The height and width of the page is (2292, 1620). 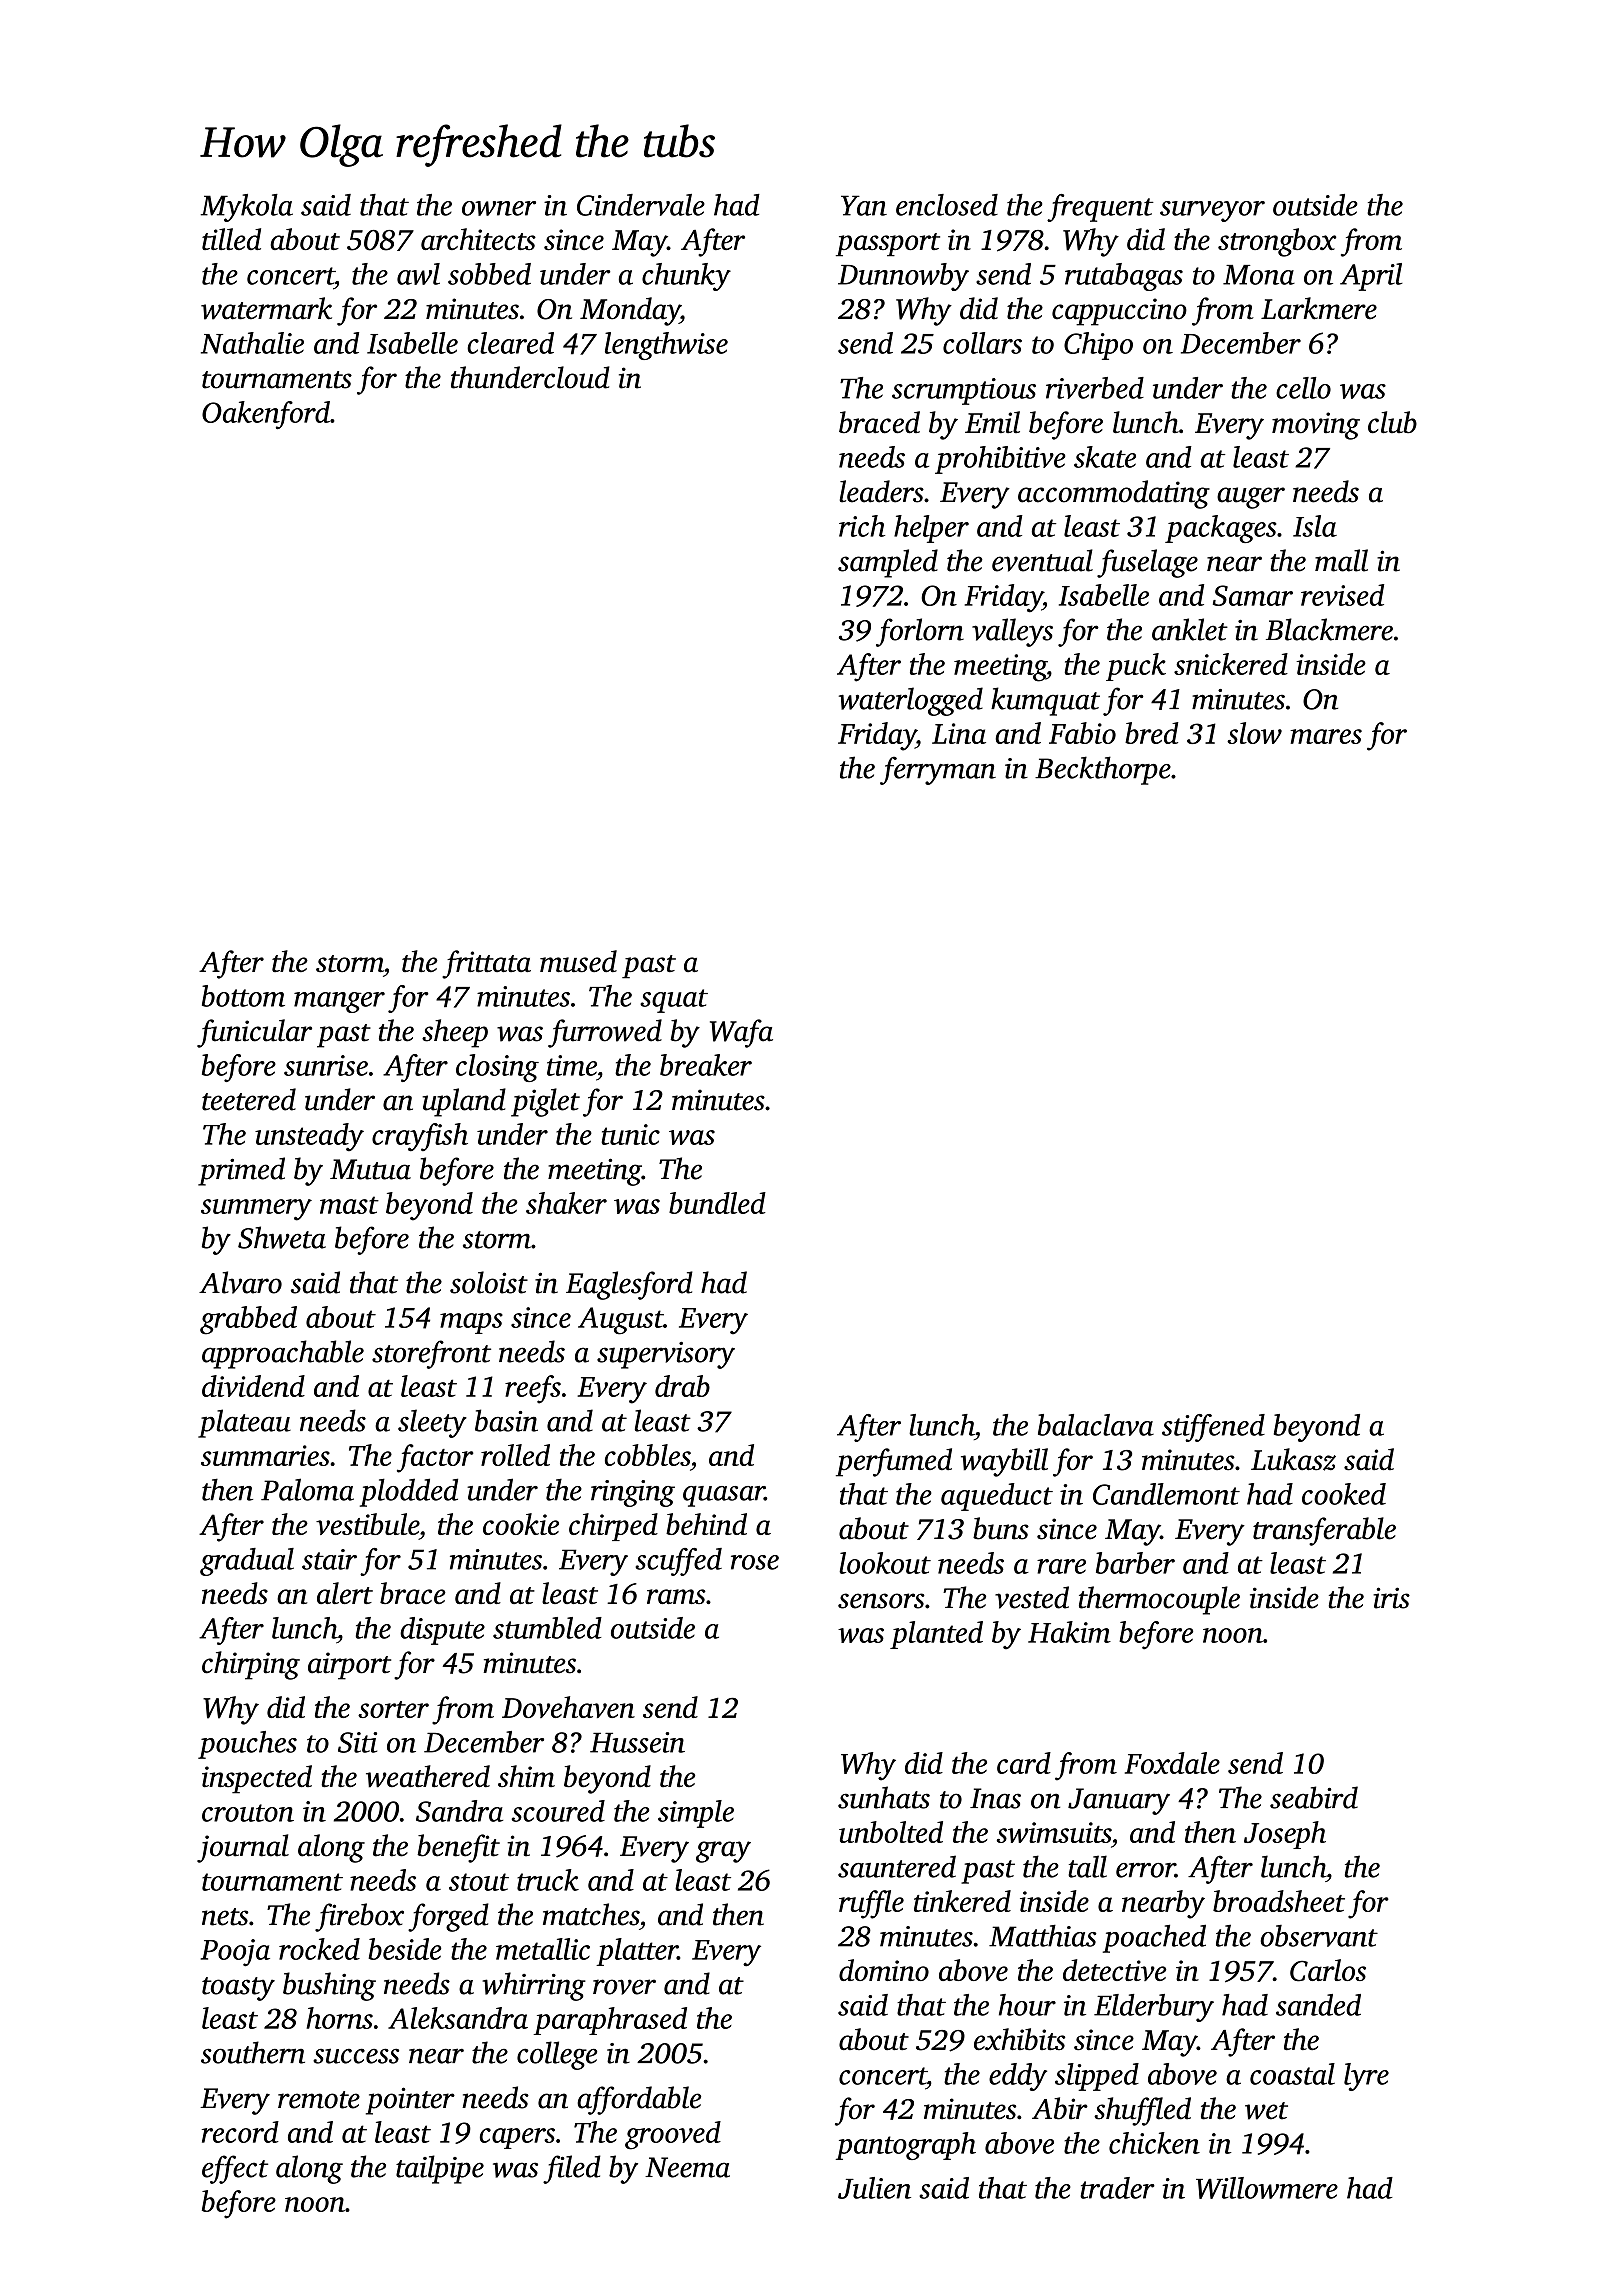 I want to click on sobbed, so click(x=489, y=274).
